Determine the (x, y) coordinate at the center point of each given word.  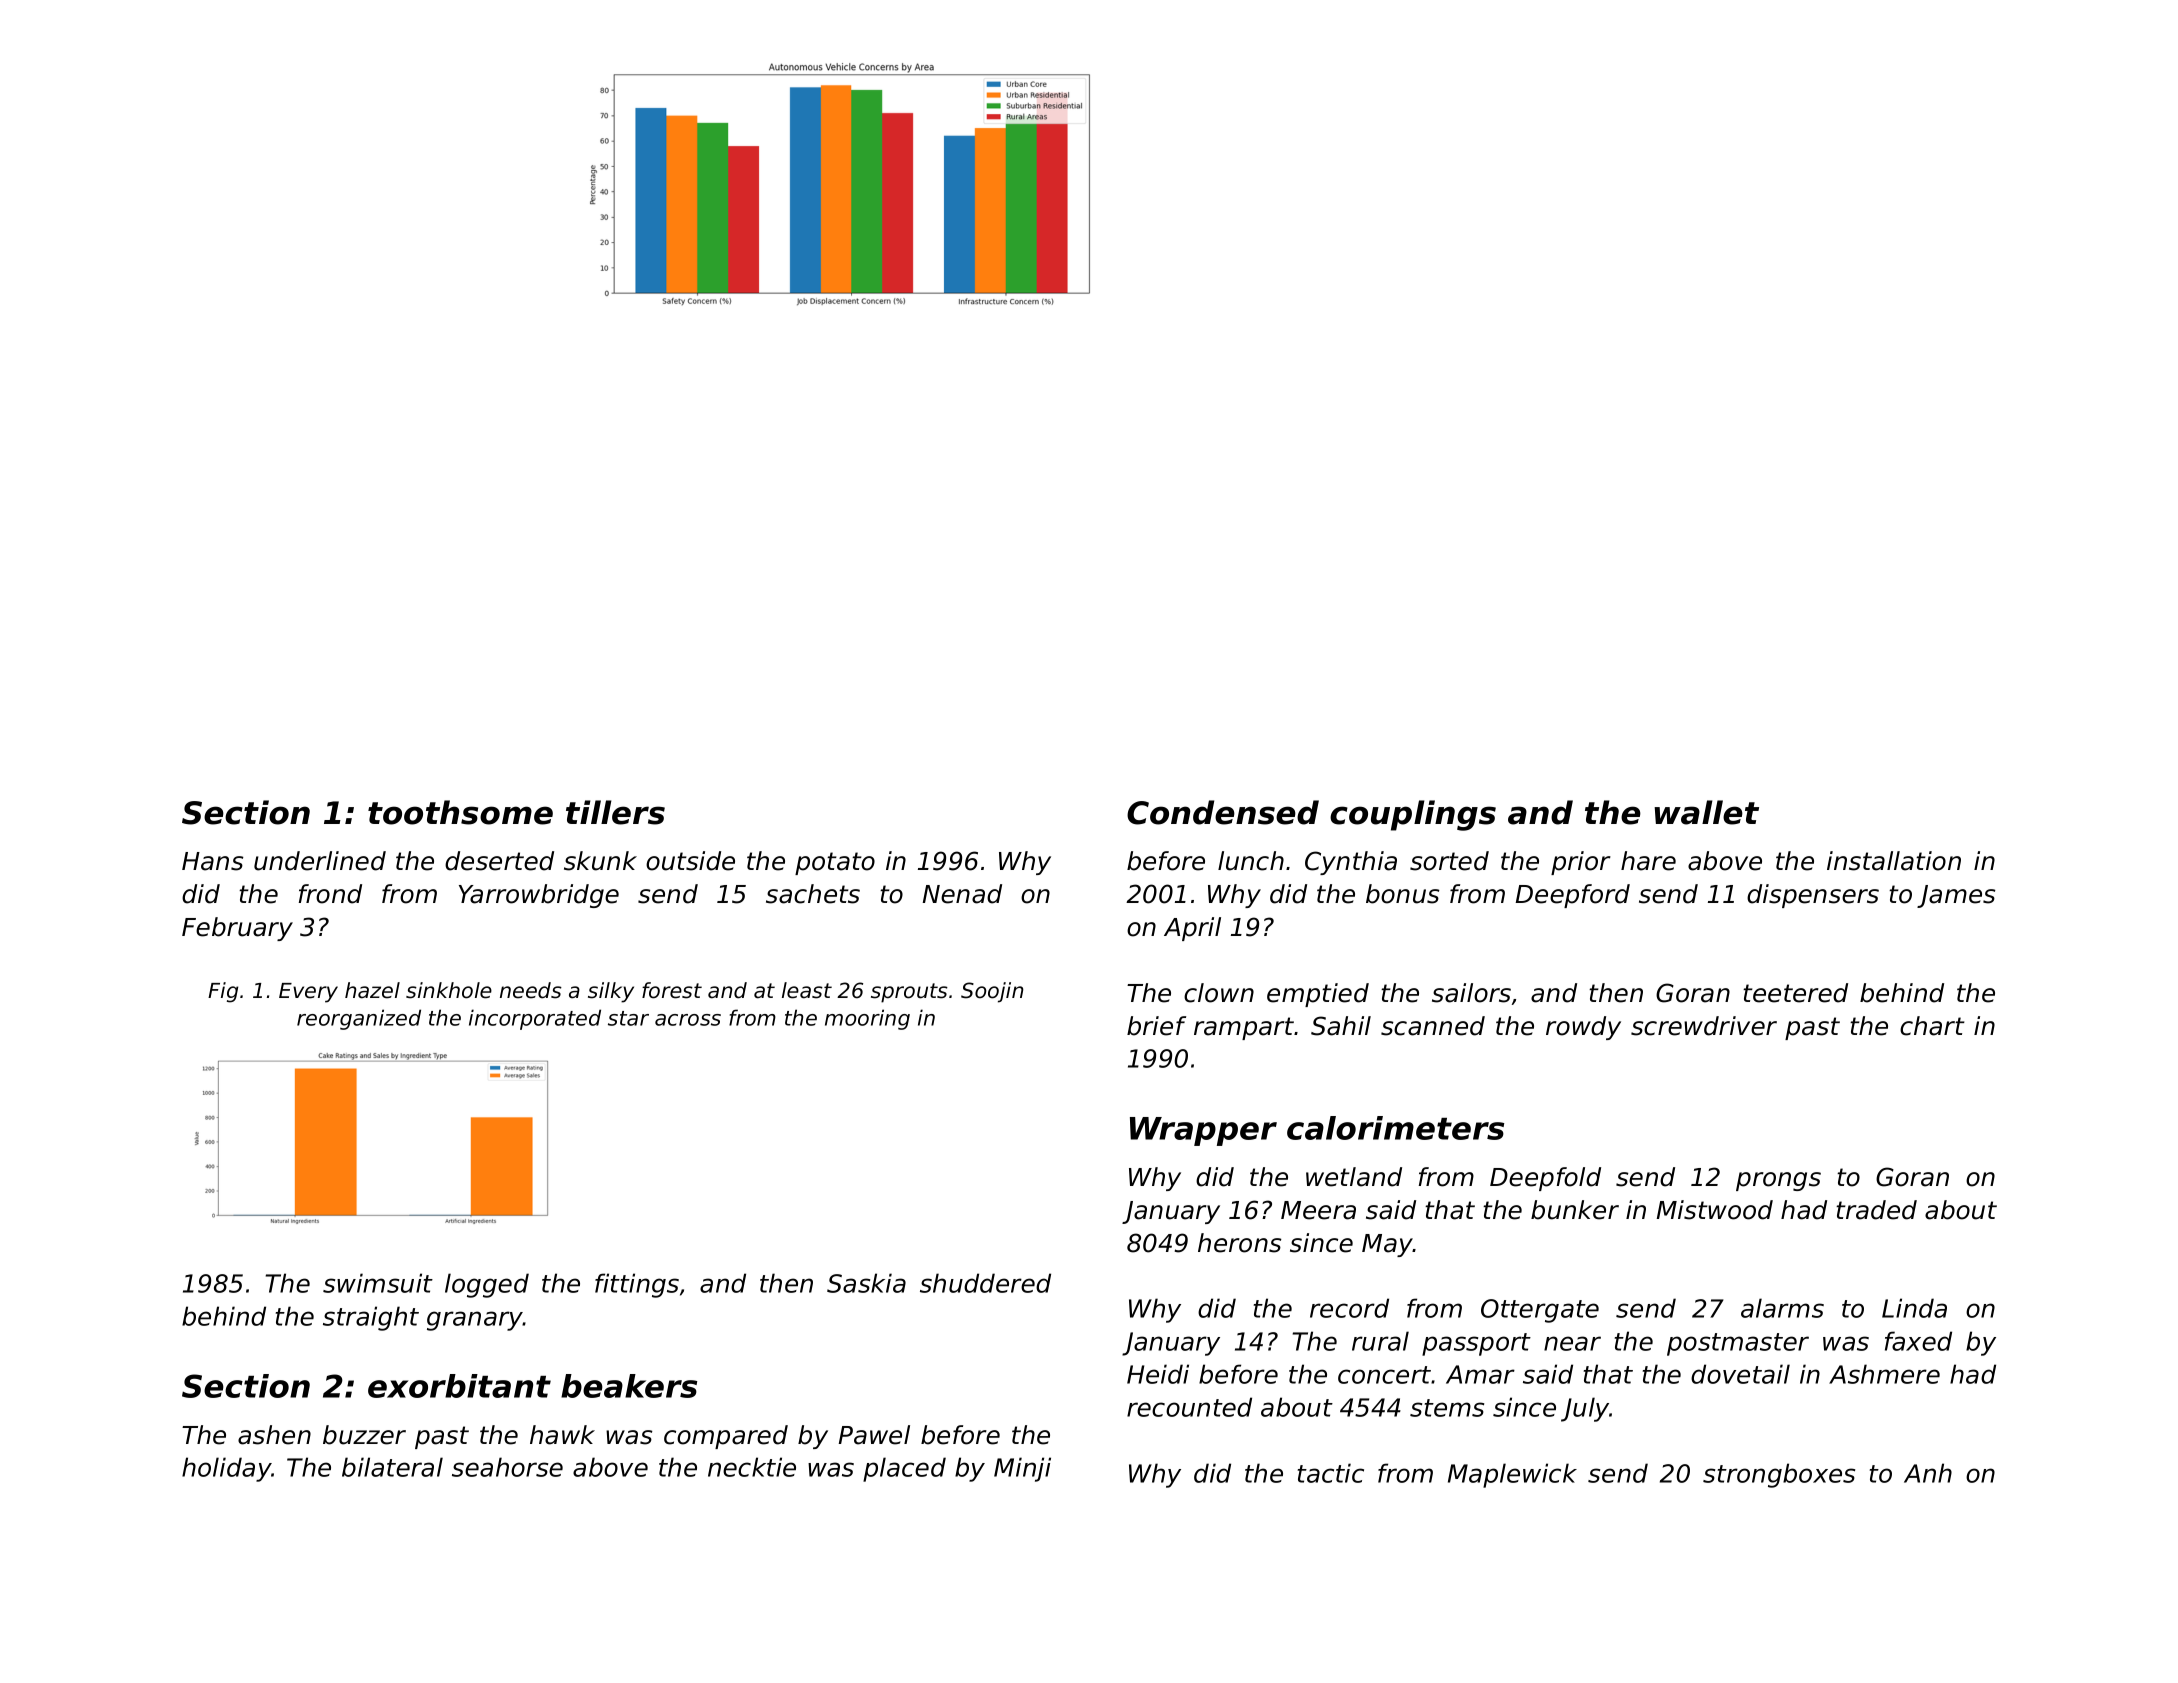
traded (1876, 1210)
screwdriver (1704, 1026)
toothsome (460, 812)
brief (1156, 1026)
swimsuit (378, 1283)
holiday (227, 1469)
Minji (1022, 1469)
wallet (1706, 812)
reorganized (359, 1019)
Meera (1318, 1210)
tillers (615, 812)
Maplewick (1512, 1475)
